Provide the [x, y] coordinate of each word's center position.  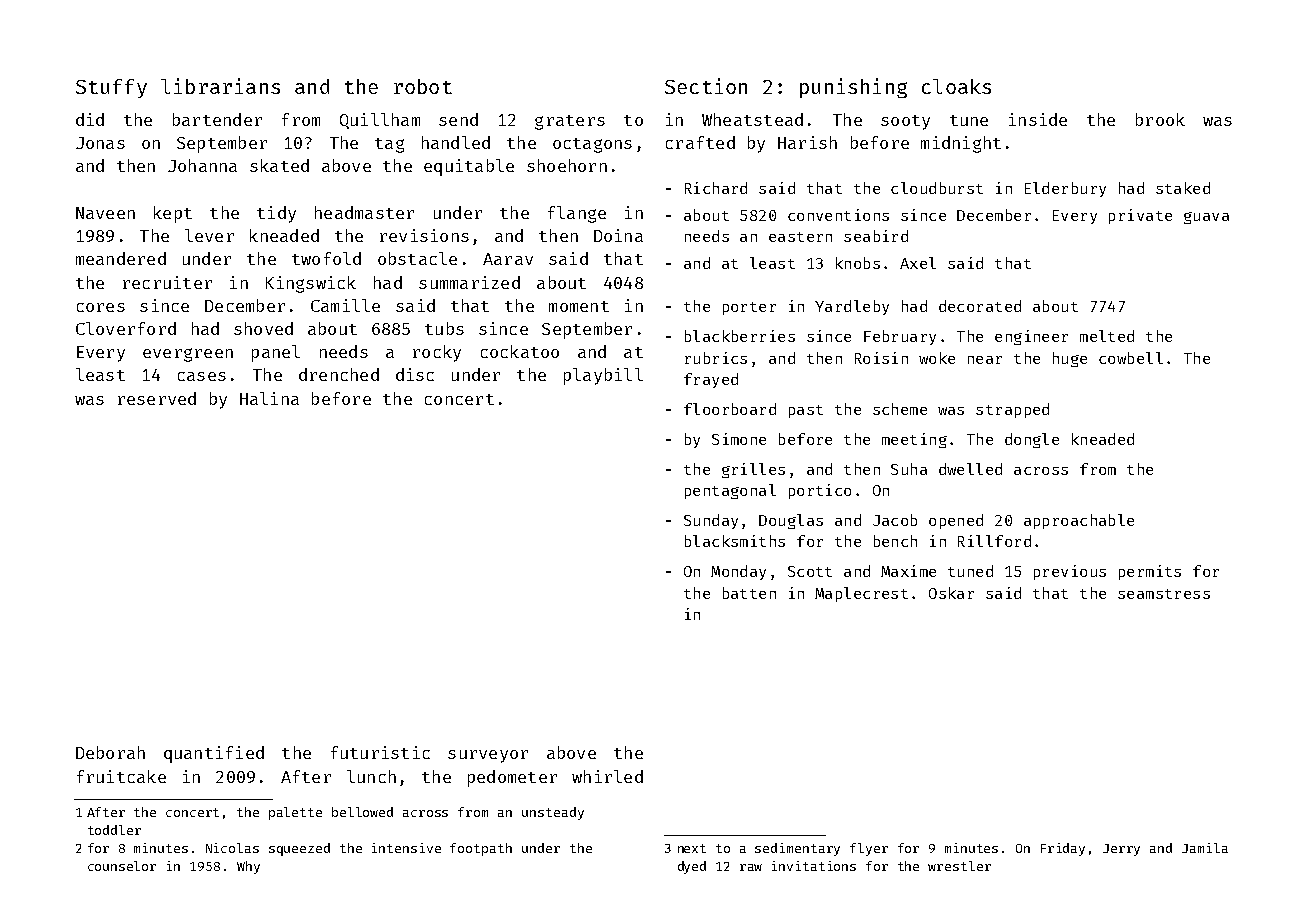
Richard [716, 188]
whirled [607, 776]
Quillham [380, 121]
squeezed [299, 849]
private [1140, 216]
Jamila [1205, 848]
